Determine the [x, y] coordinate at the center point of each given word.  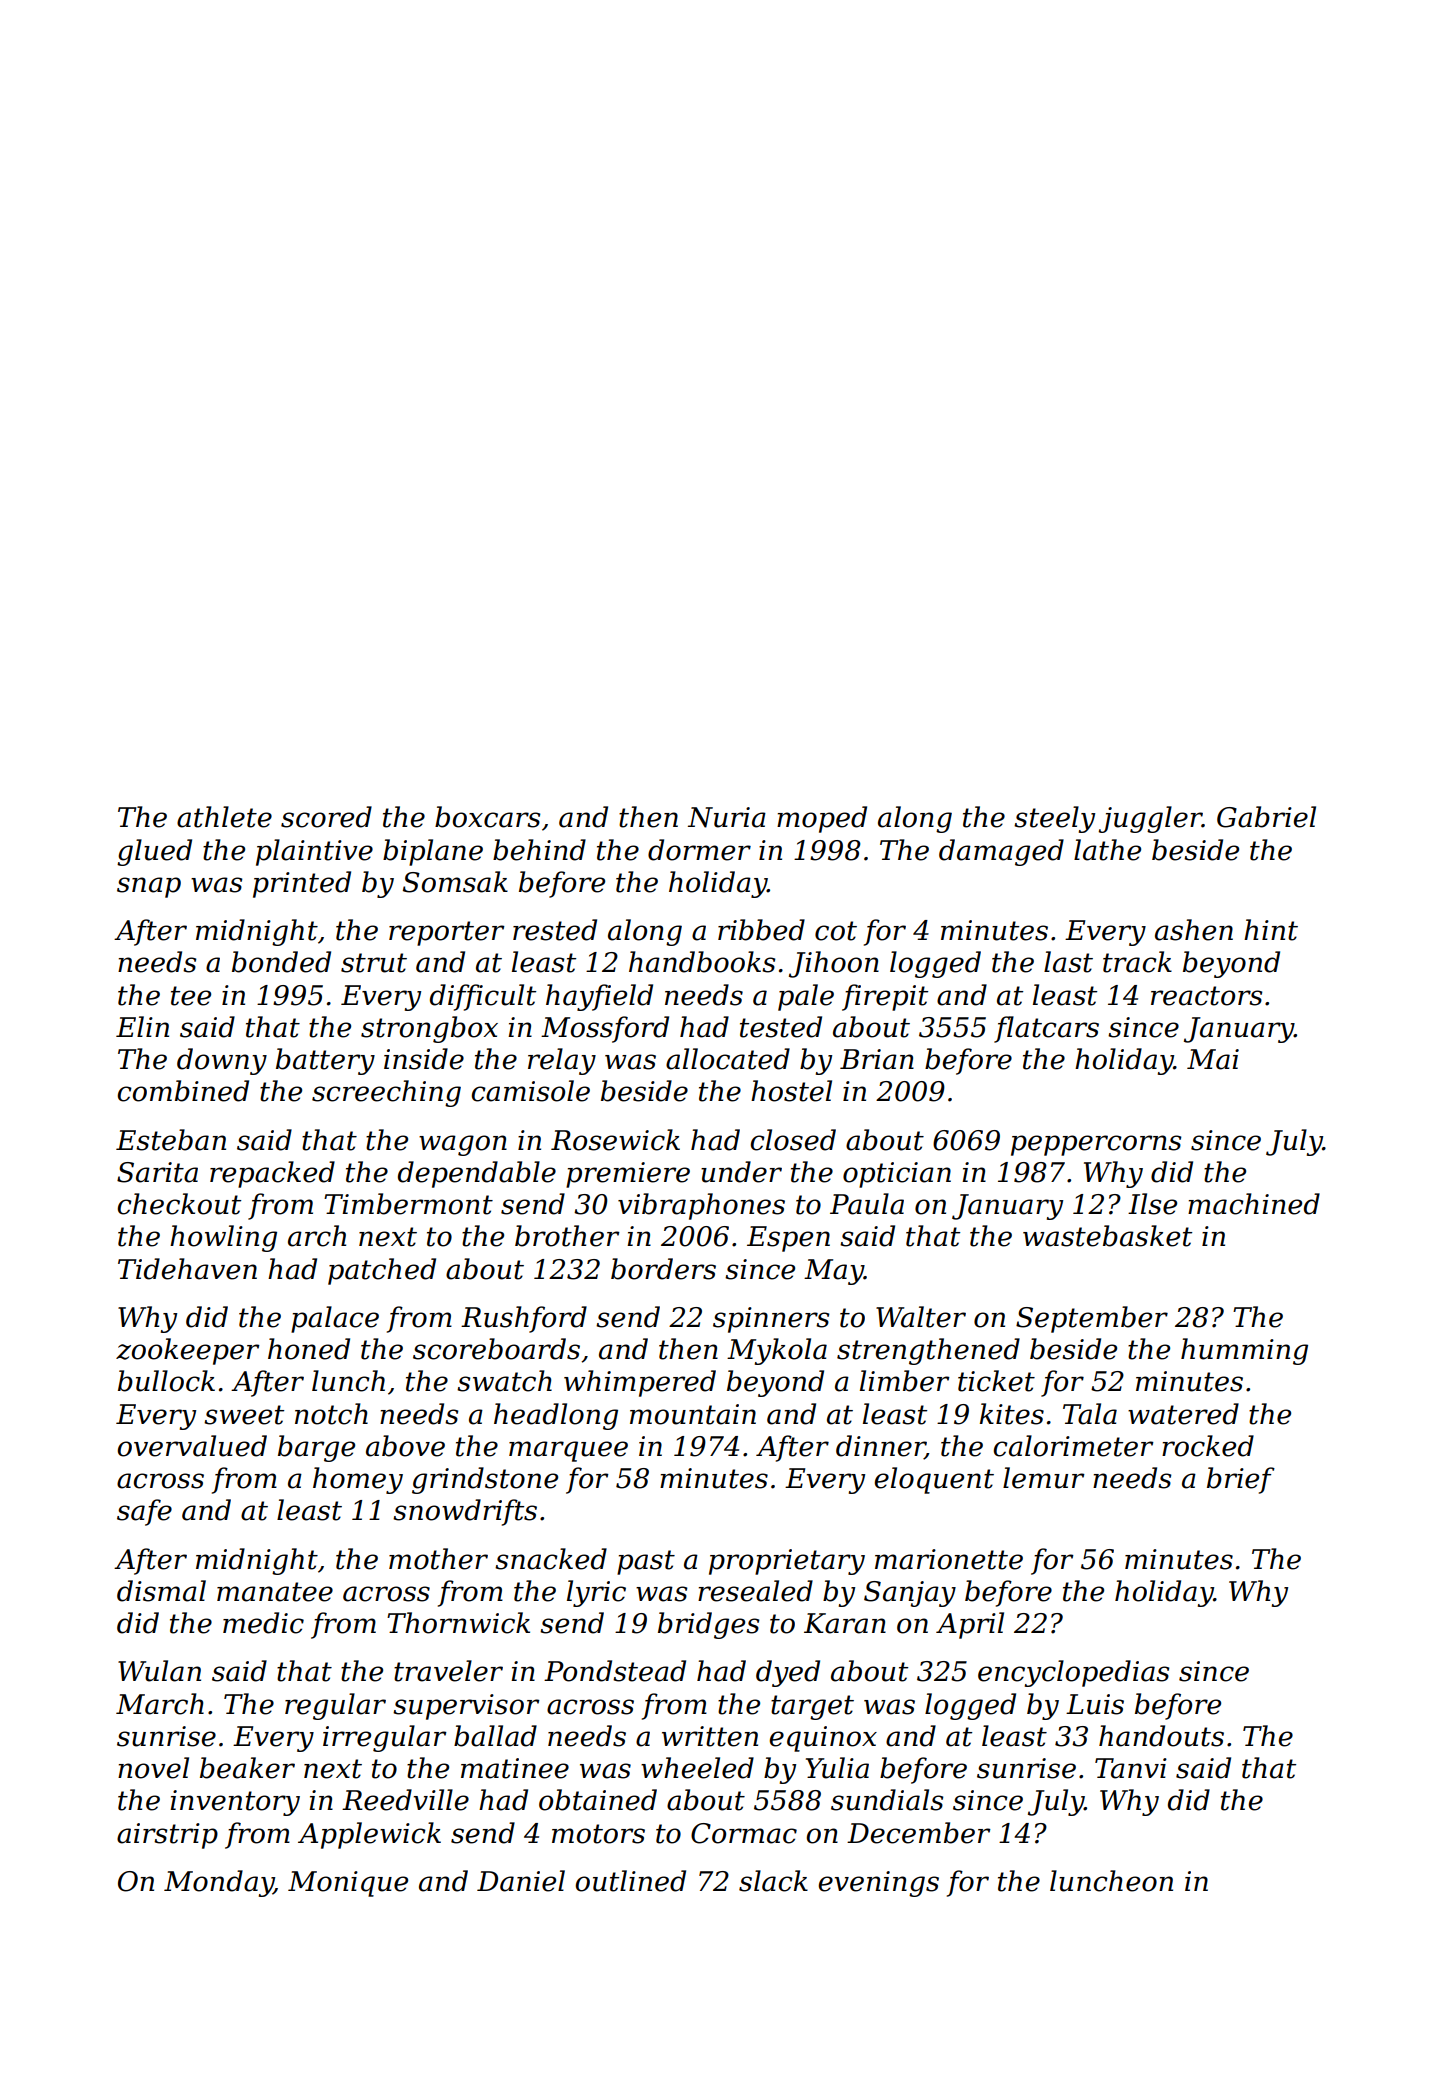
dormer [699, 850]
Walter [921, 1317]
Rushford [524, 1319]
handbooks [702, 962]
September [1092, 1319]
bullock [166, 1381]
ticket [996, 1381]
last [1068, 962]
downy [222, 1061]
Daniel [521, 1881]
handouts [1161, 1736]
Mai [1213, 1059]
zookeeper [188, 1351]
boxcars [487, 817]
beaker [247, 1768]
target [812, 1707]
